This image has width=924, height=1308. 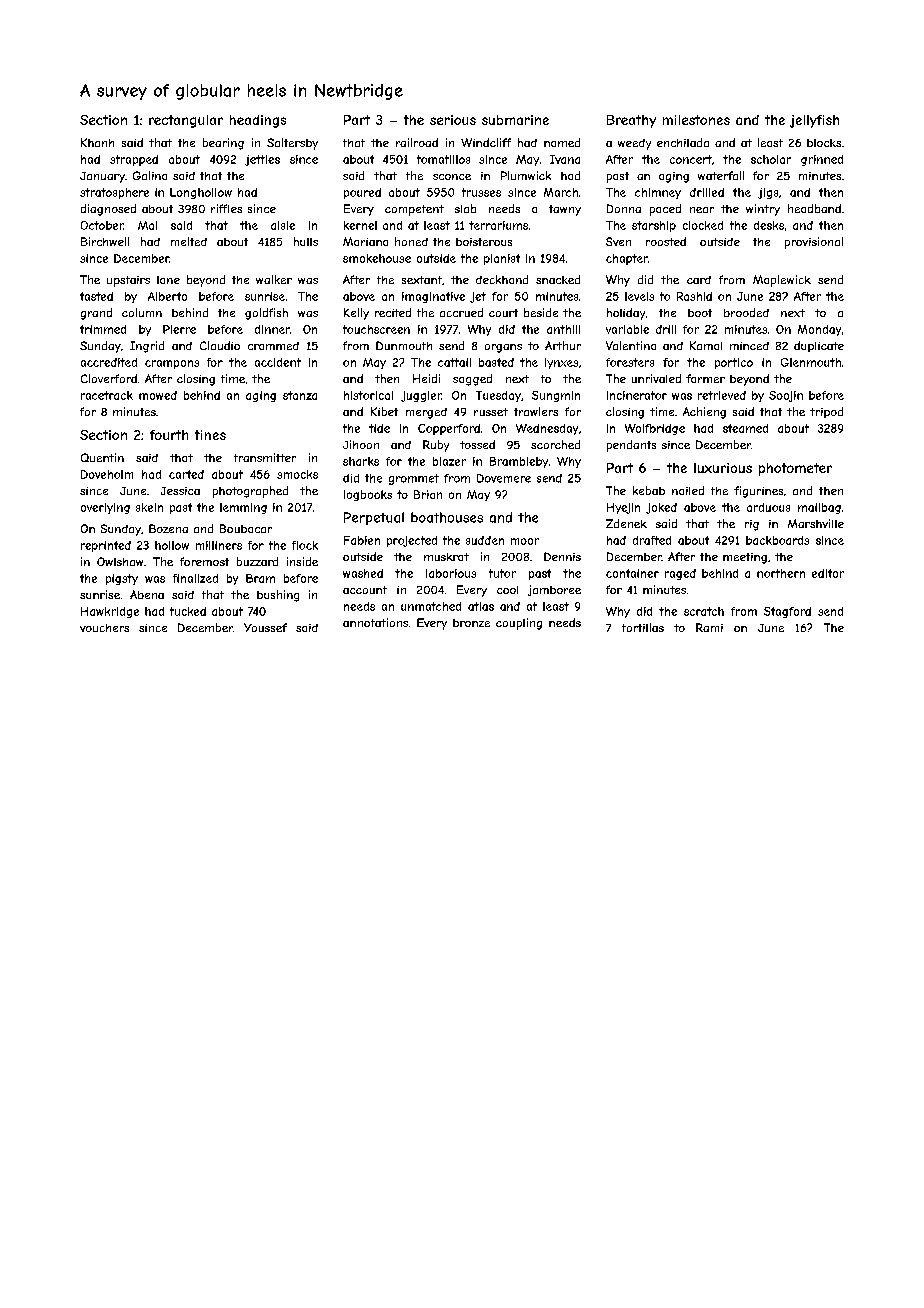 What do you see at coordinates (453, 120) in the image?
I see `serious` at bounding box center [453, 120].
